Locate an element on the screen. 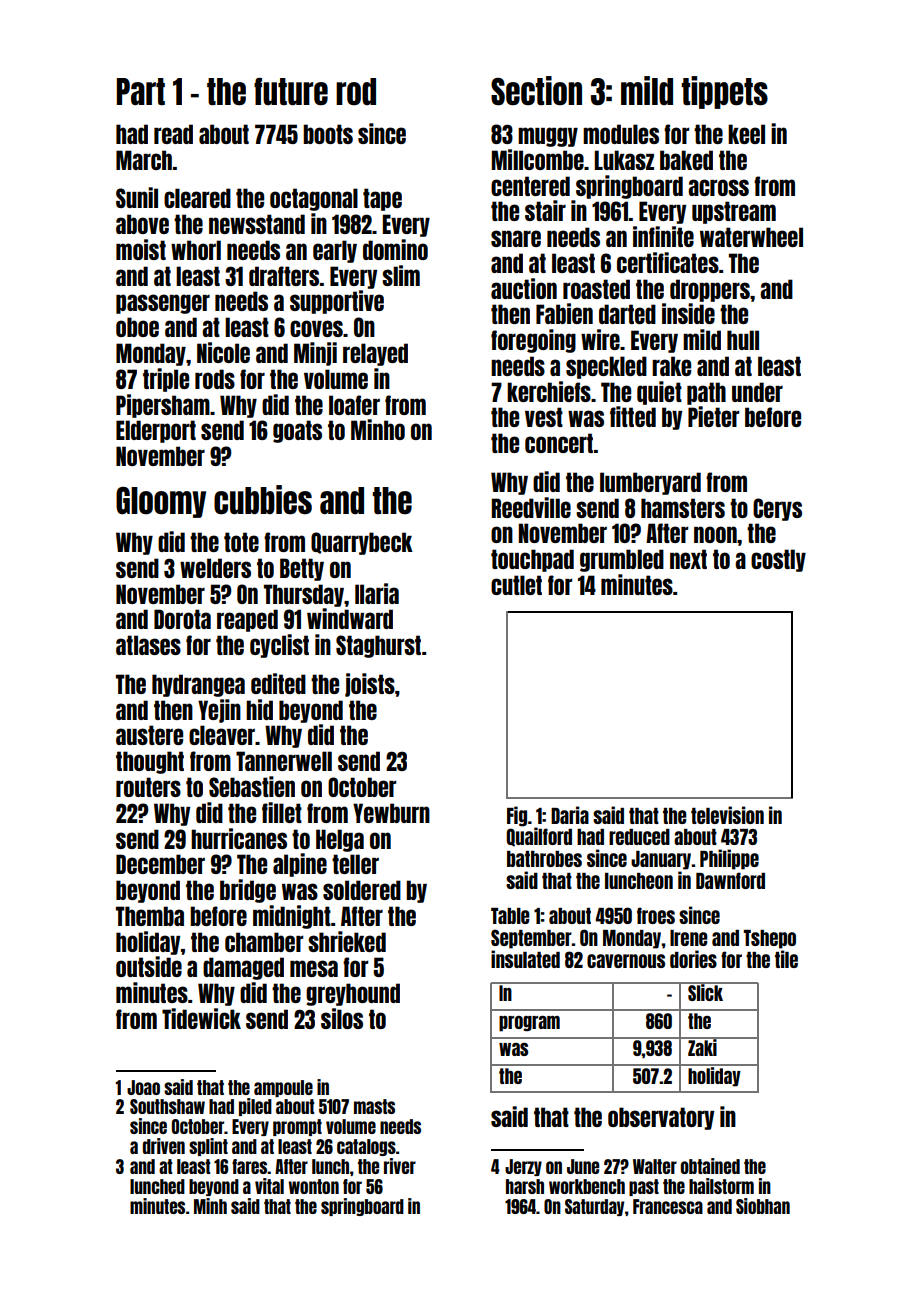  upstream is located at coordinates (734, 212).
